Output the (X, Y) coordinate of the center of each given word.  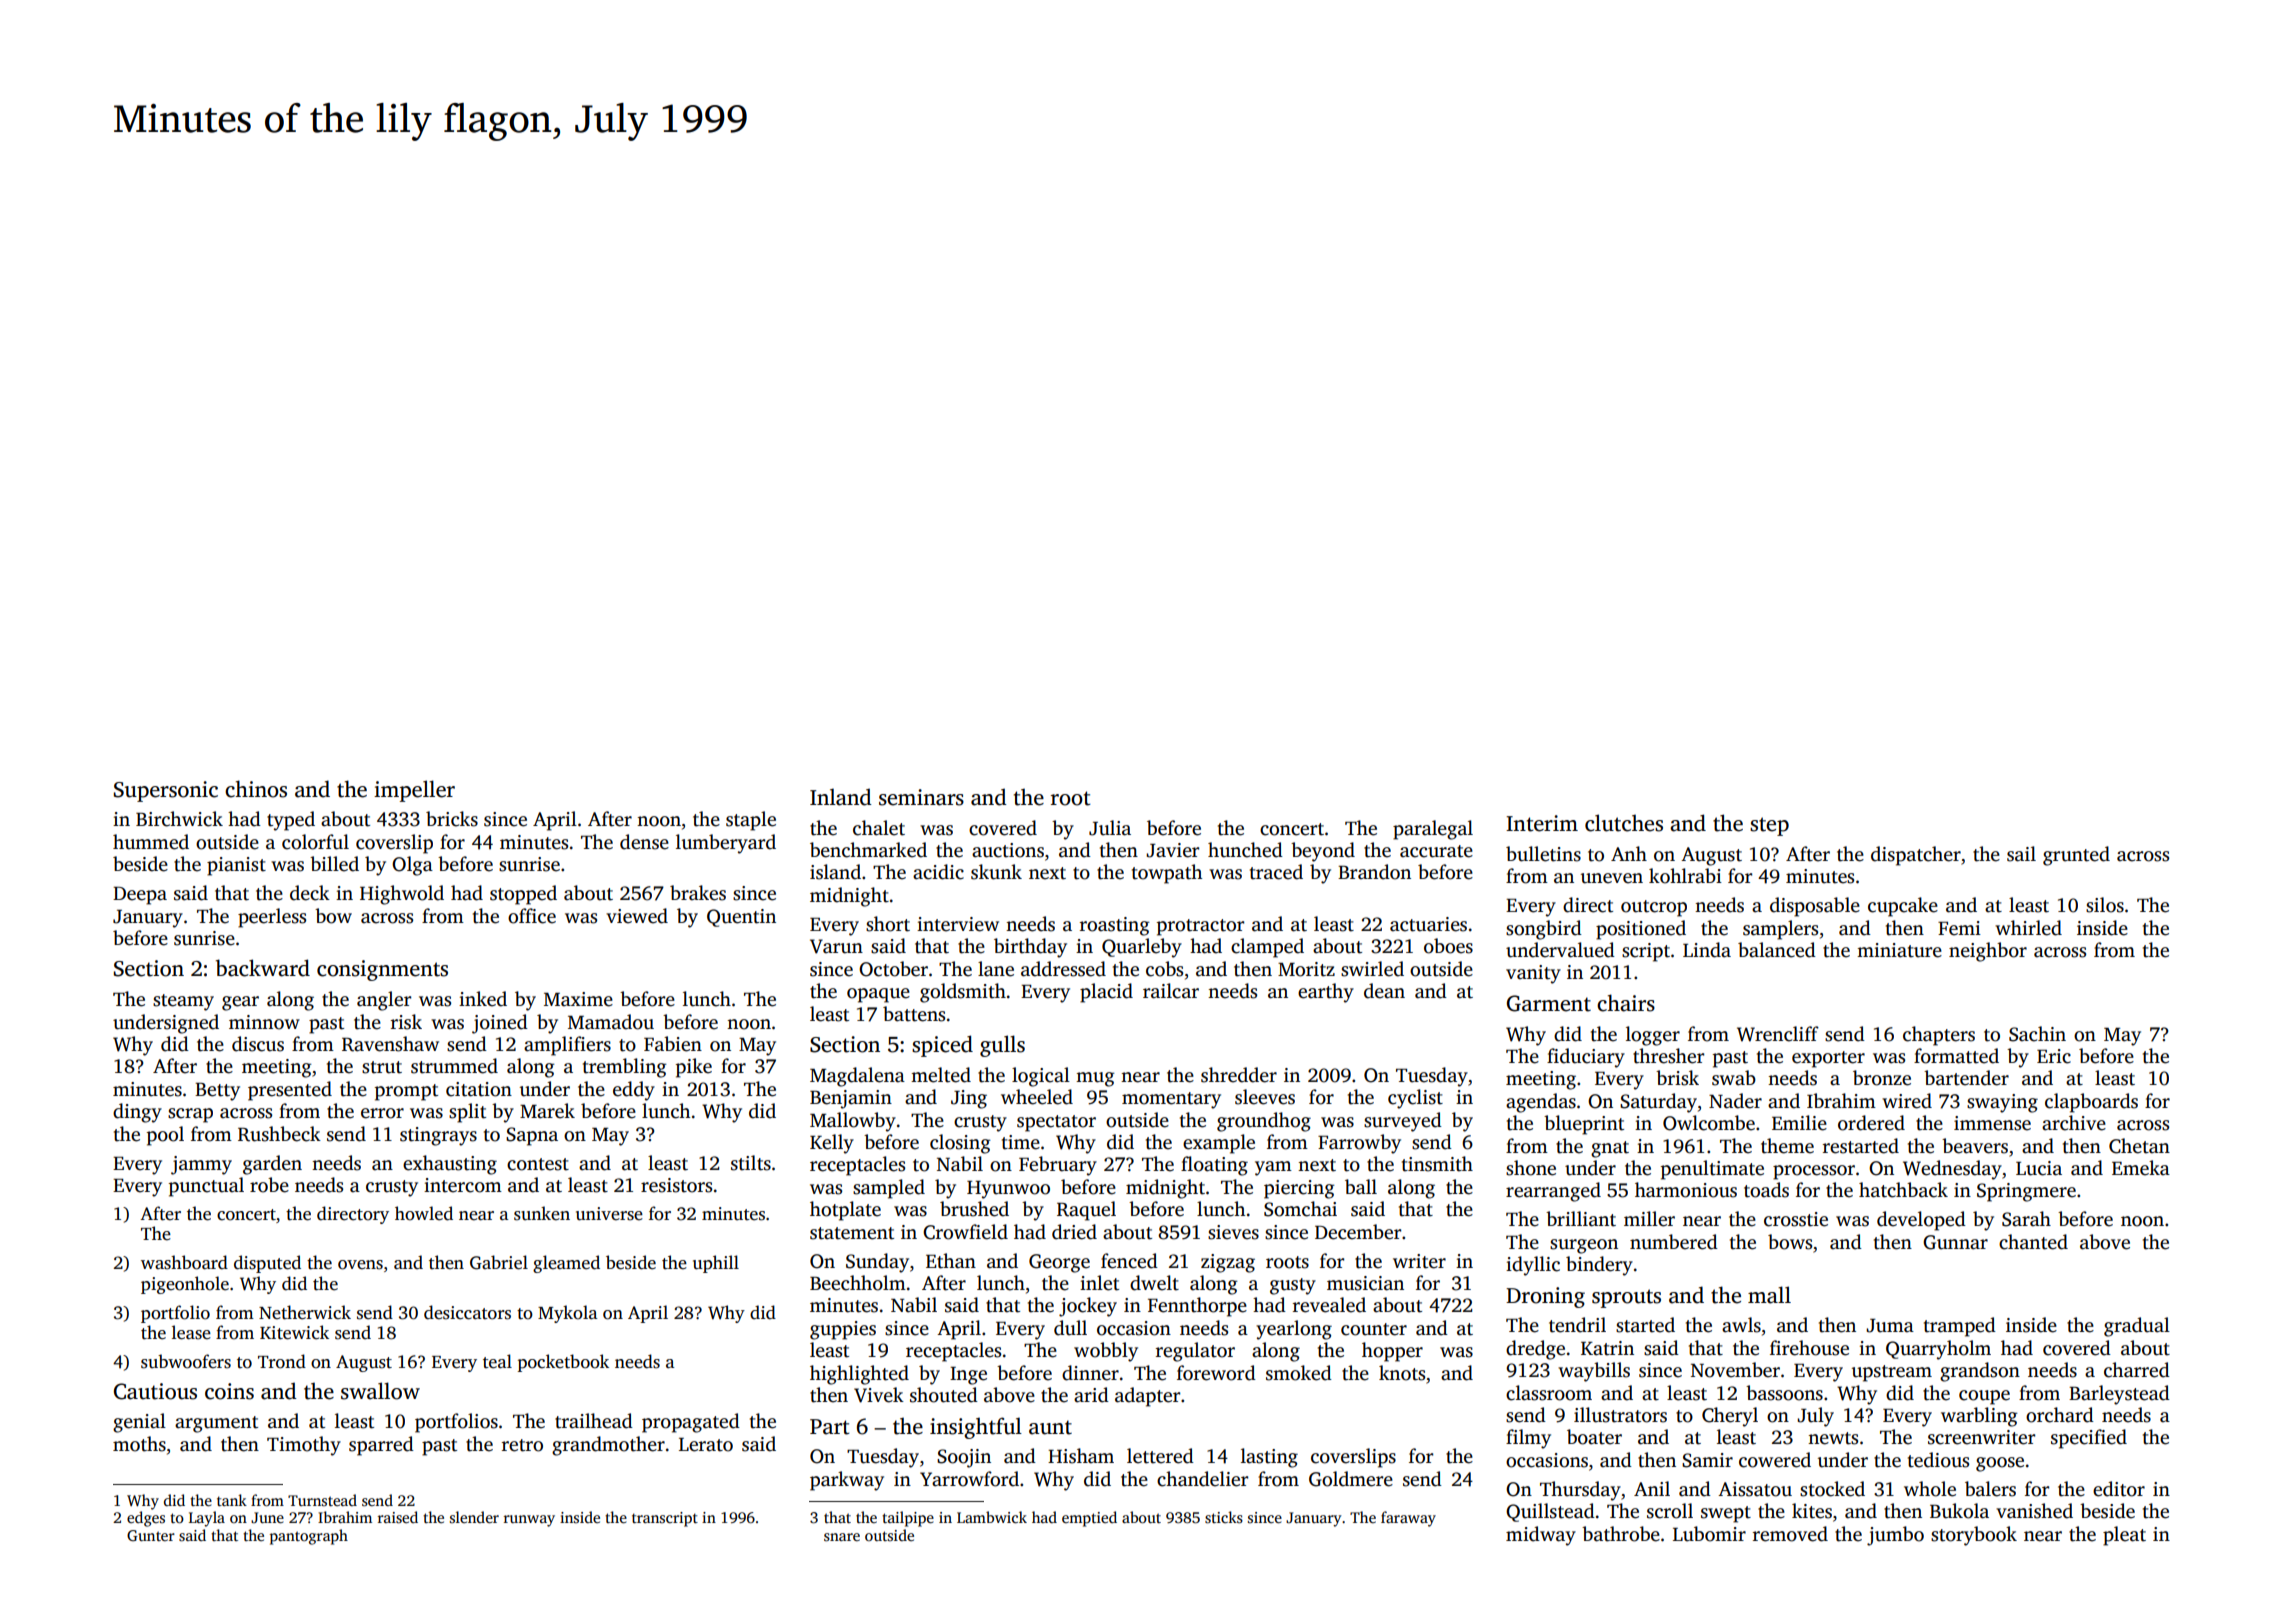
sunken (542, 1213)
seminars (921, 797)
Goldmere (1351, 1479)
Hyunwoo (1008, 1190)
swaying (2002, 1103)
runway (529, 1521)
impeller (414, 791)
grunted (2076, 856)
